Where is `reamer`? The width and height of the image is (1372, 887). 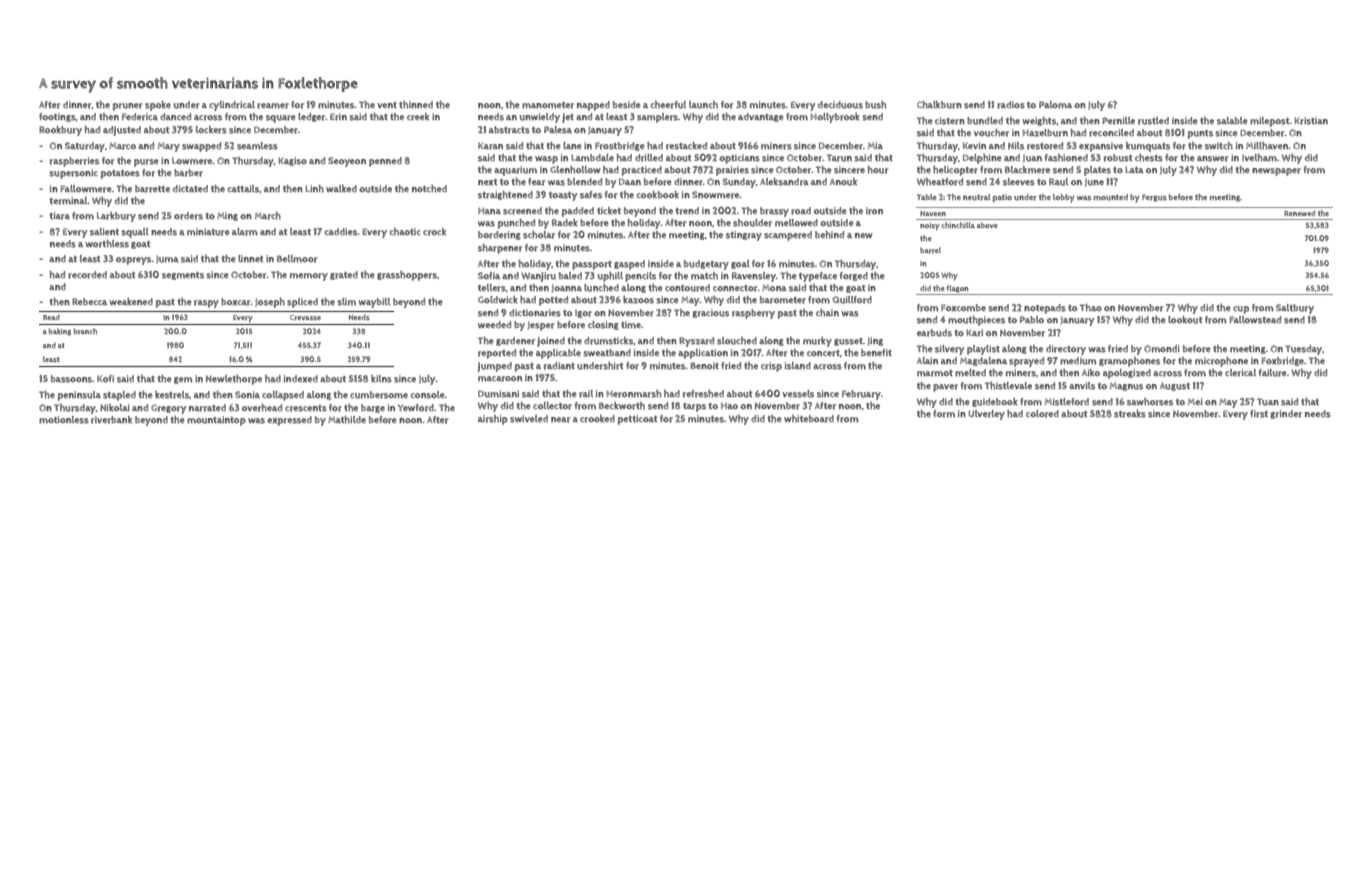
reamer is located at coordinates (273, 106).
